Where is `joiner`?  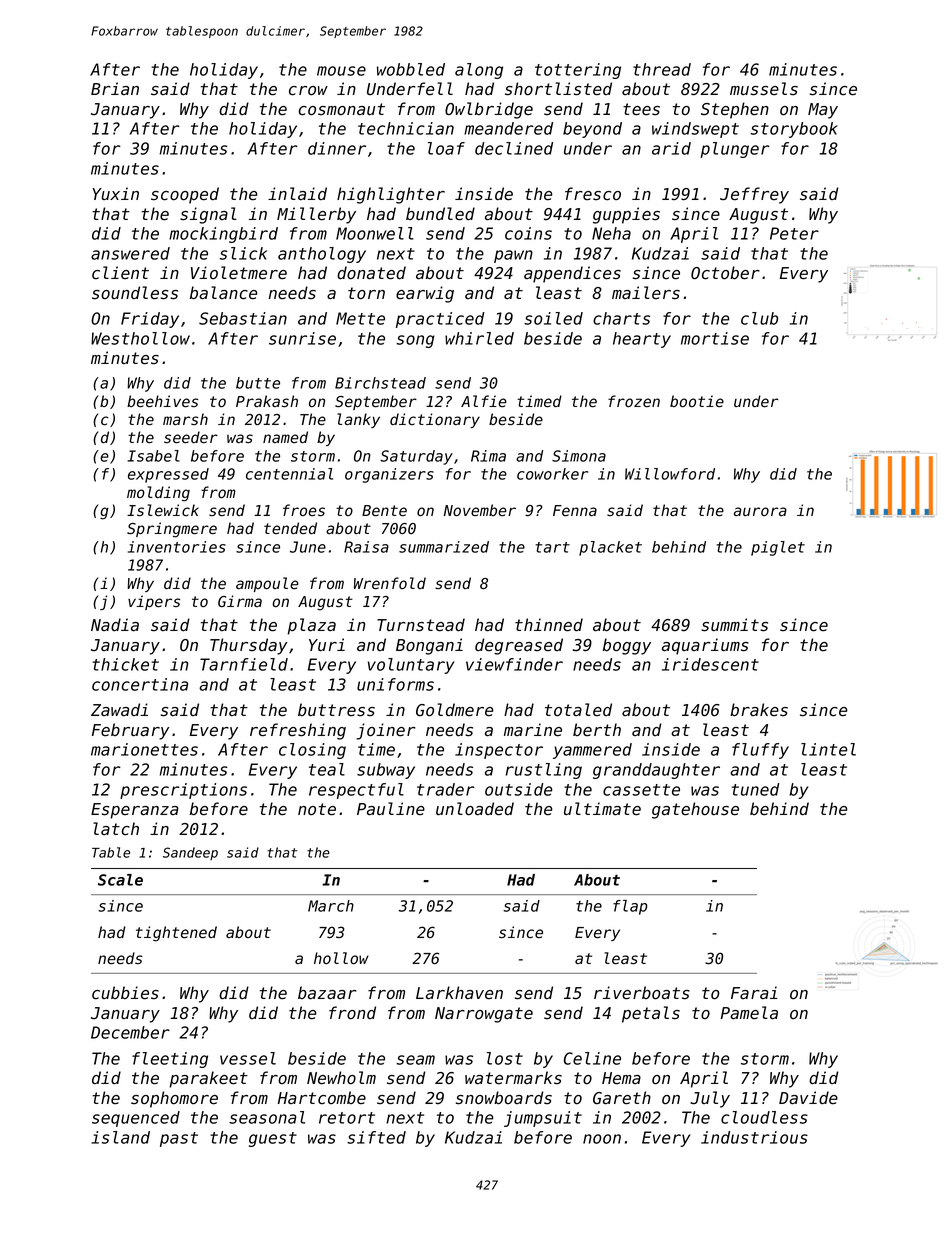
joiner is located at coordinates (385, 731).
